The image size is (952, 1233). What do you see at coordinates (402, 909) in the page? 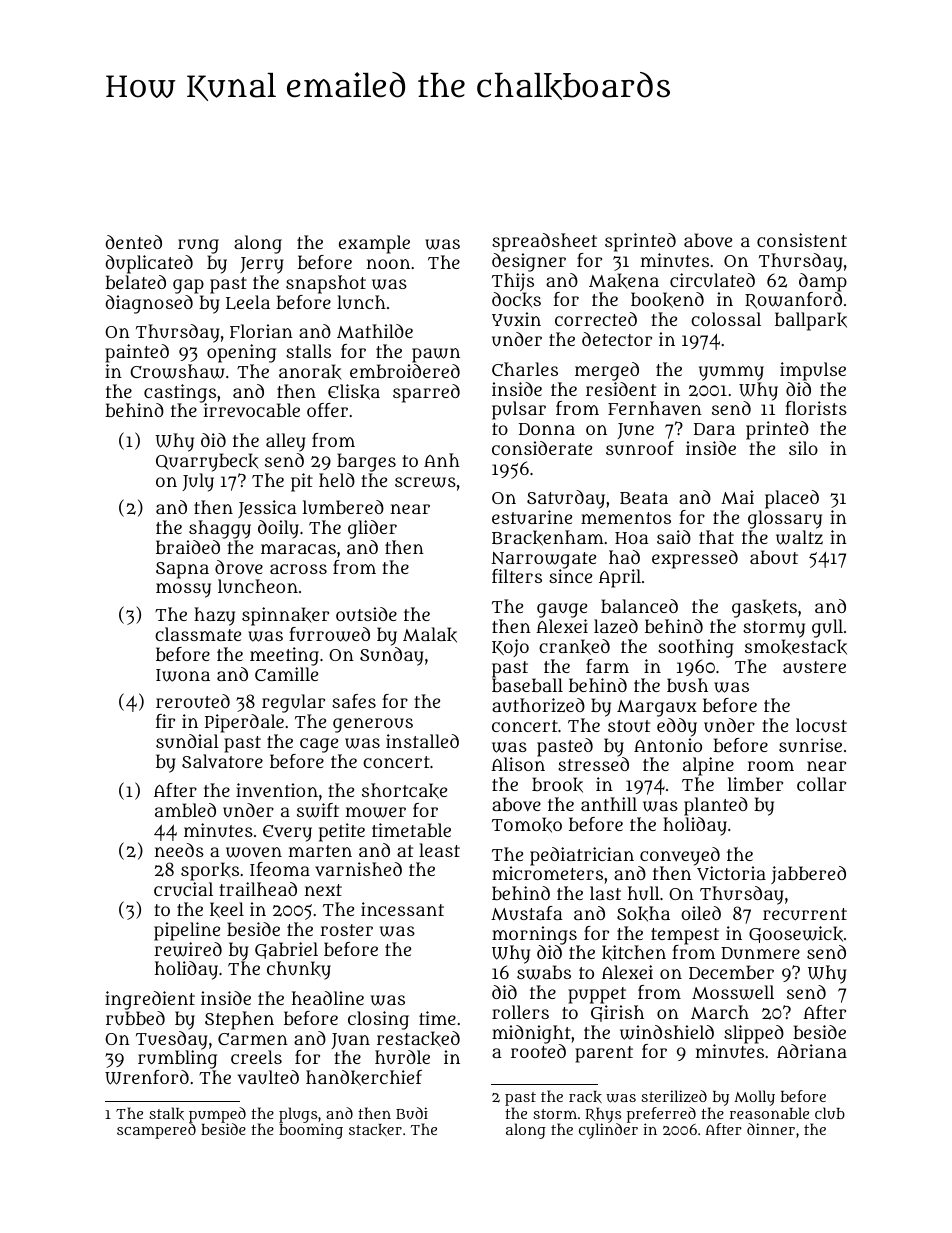
I see `incessant` at bounding box center [402, 909].
